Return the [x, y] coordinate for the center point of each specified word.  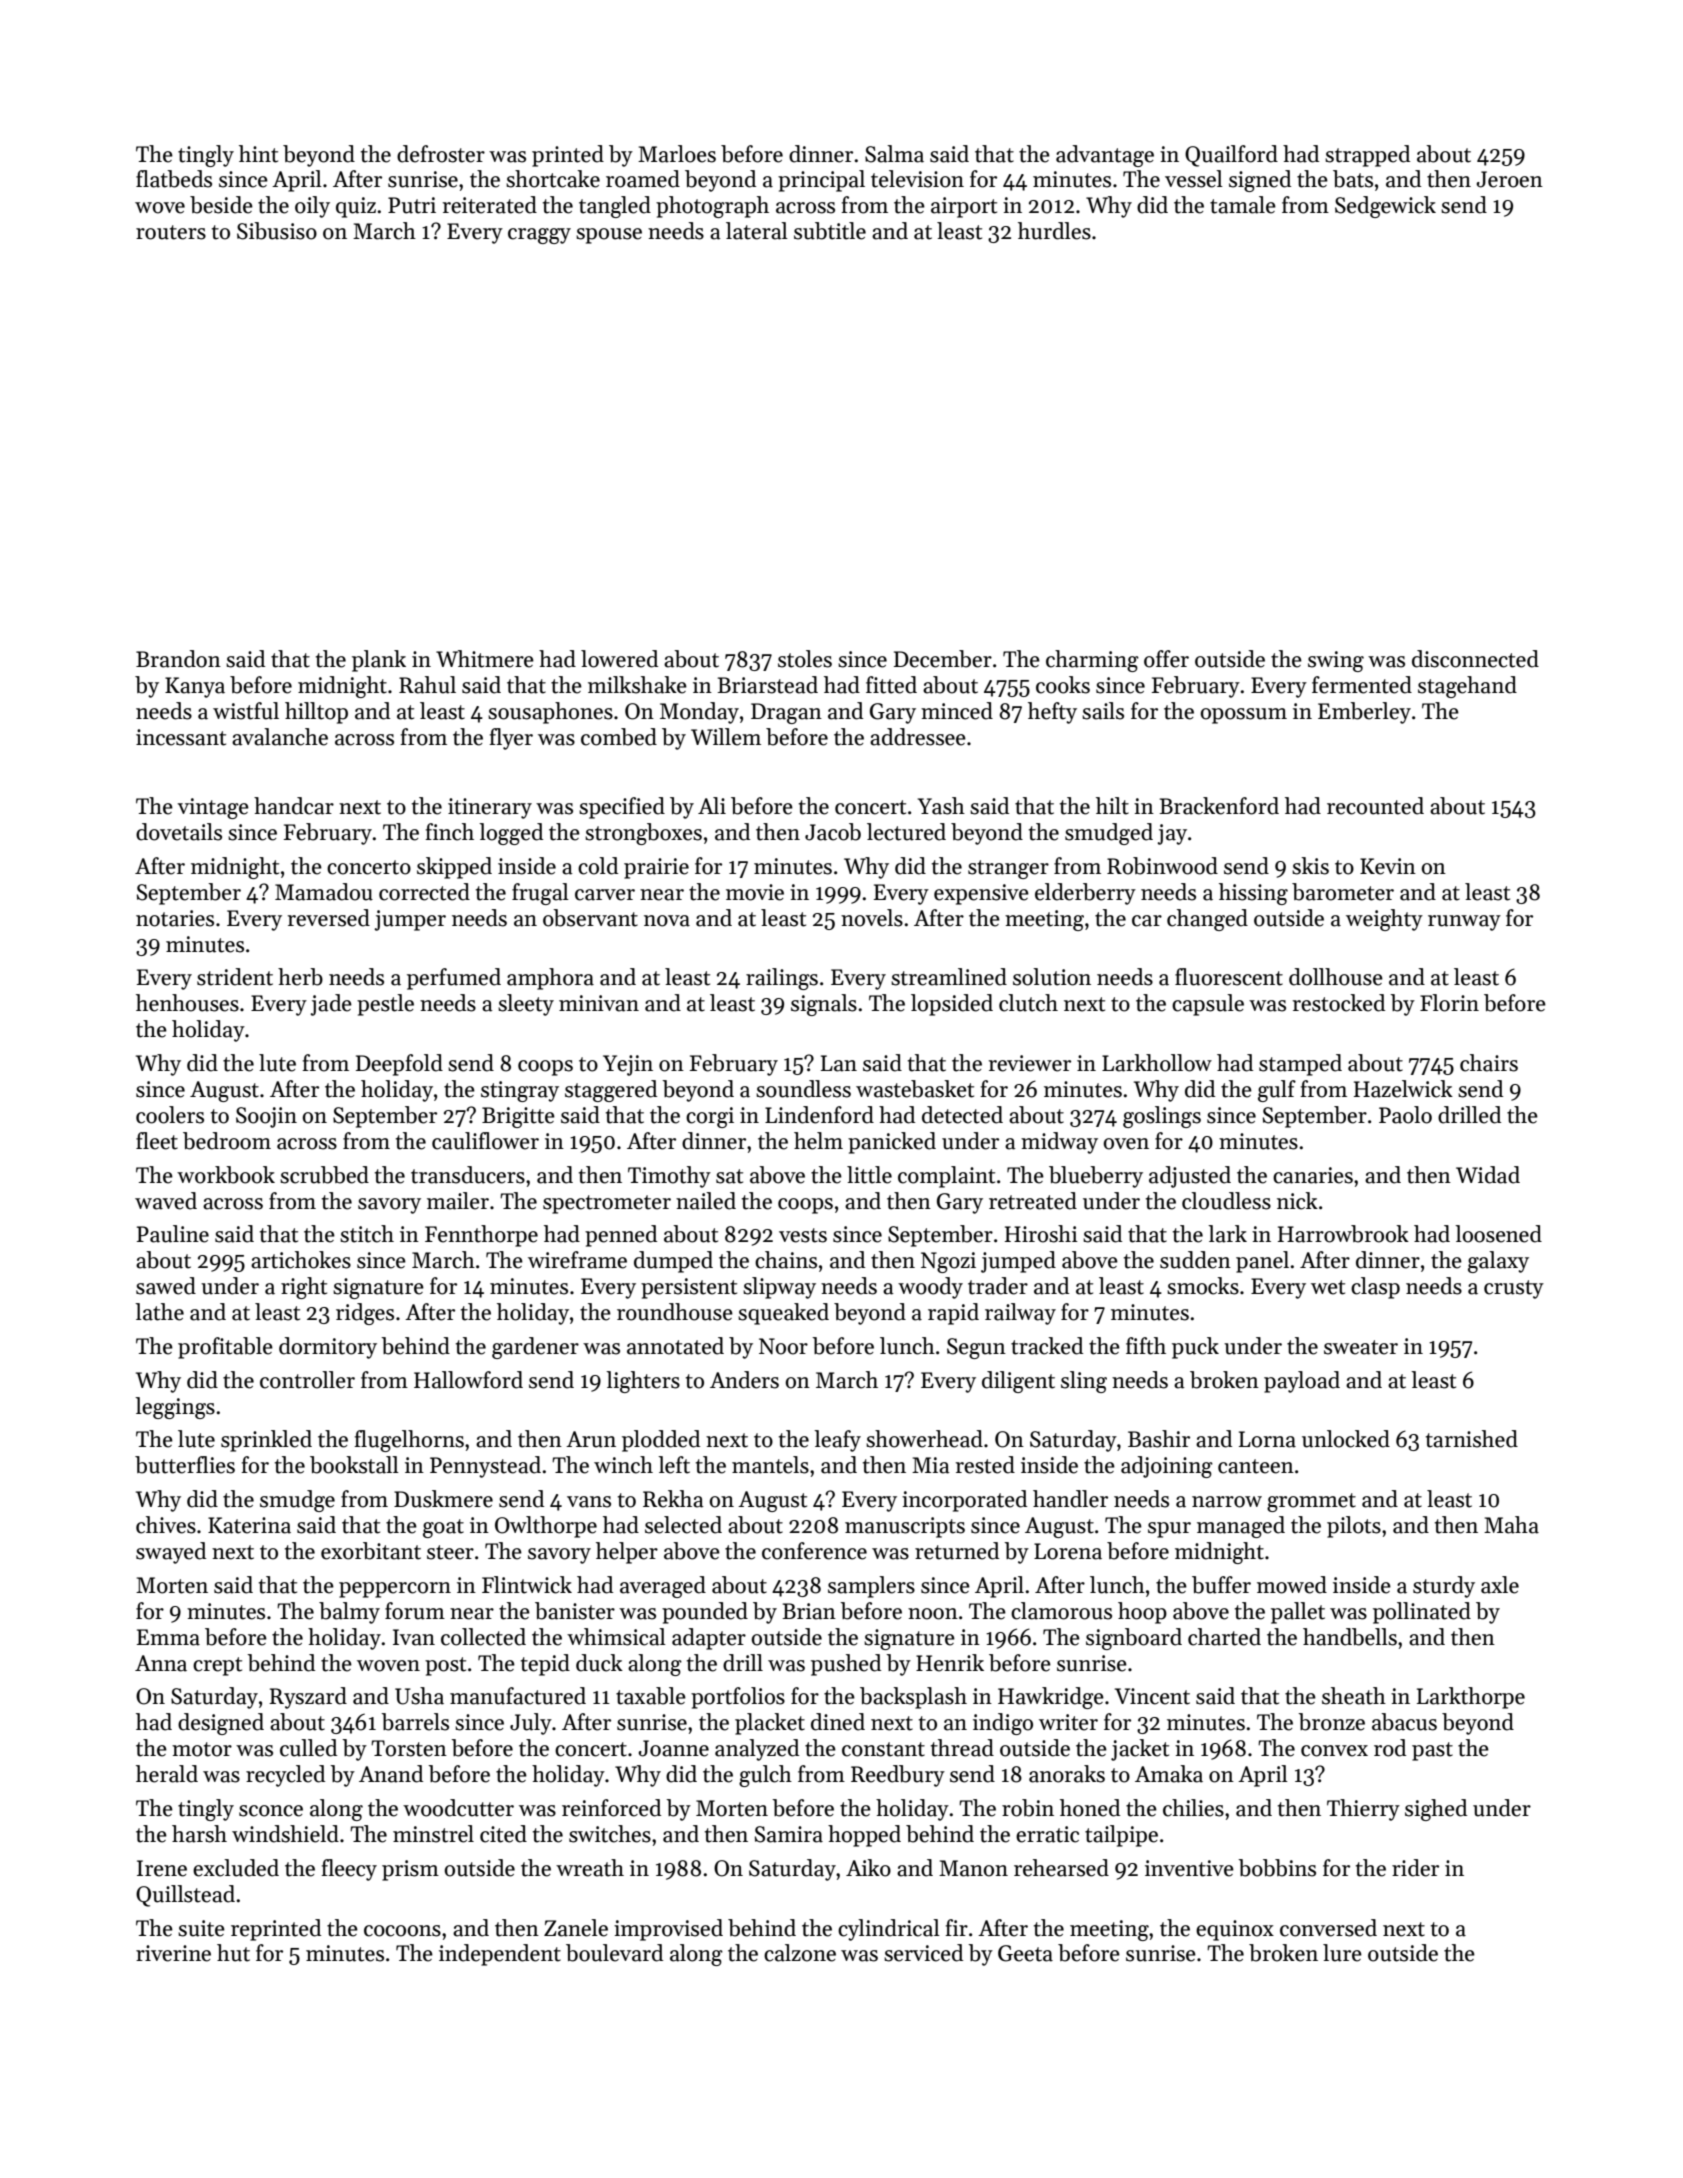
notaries [175, 918]
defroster [441, 154]
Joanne [674, 1748]
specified [622, 808]
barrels [415, 1722]
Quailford [1231, 156]
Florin [1449, 1003]
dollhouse [1336, 977]
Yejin [628, 1065]
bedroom [227, 1141]
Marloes [677, 154]
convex [1334, 1751]
